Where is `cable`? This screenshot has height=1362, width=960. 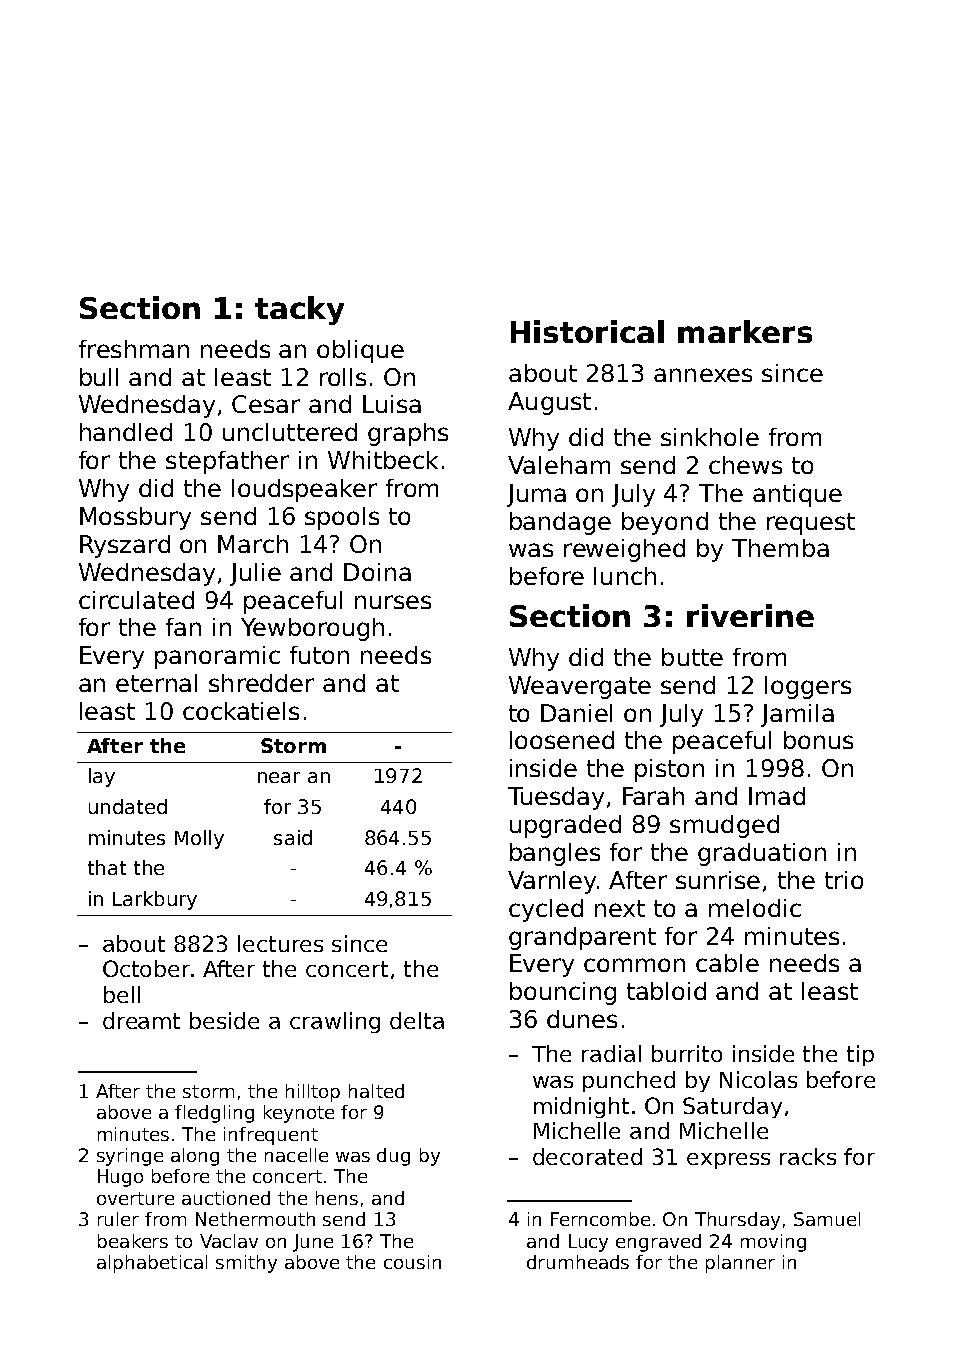 cable is located at coordinates (727, 963).
